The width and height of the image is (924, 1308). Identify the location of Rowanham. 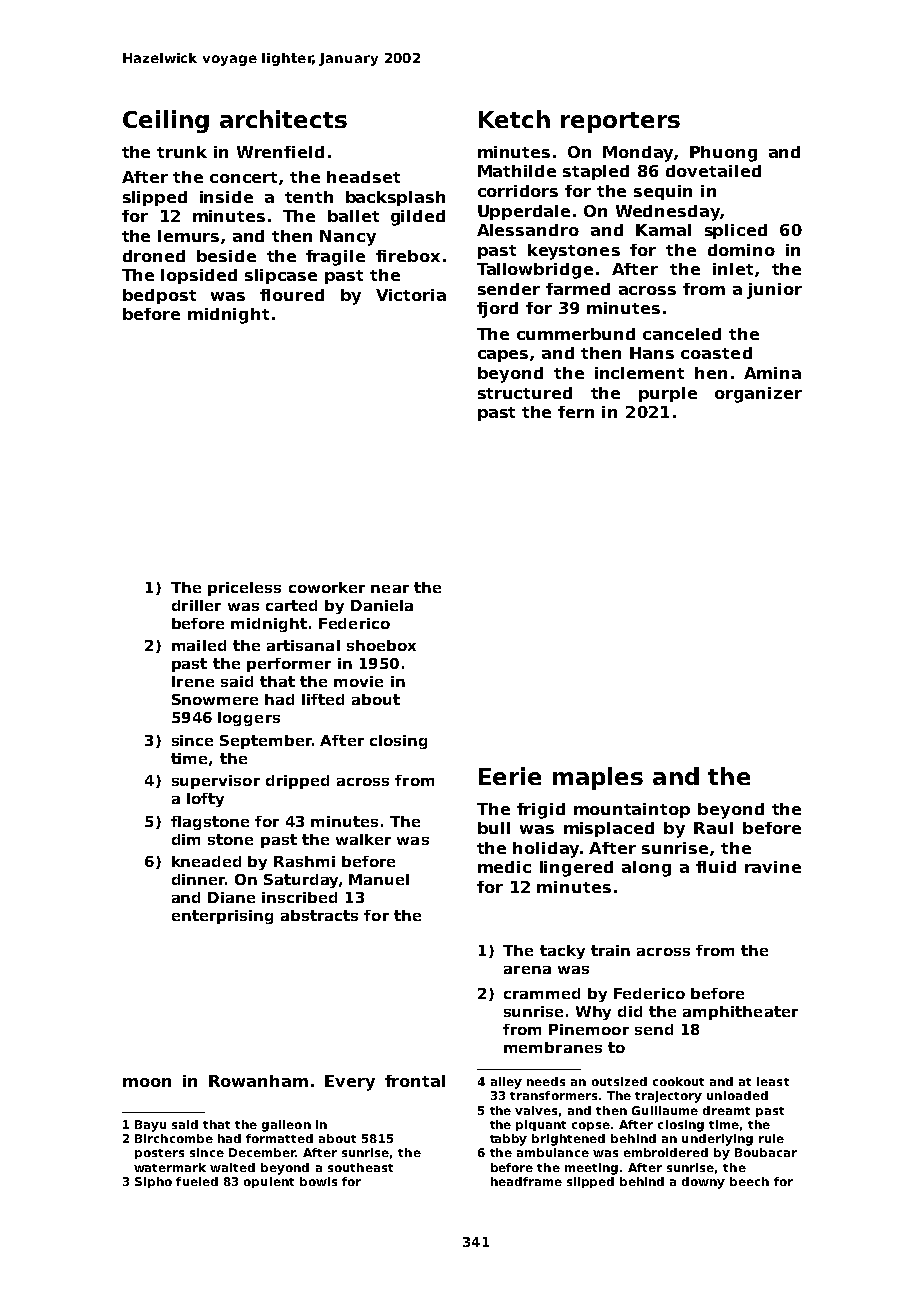
(258, 1081).
